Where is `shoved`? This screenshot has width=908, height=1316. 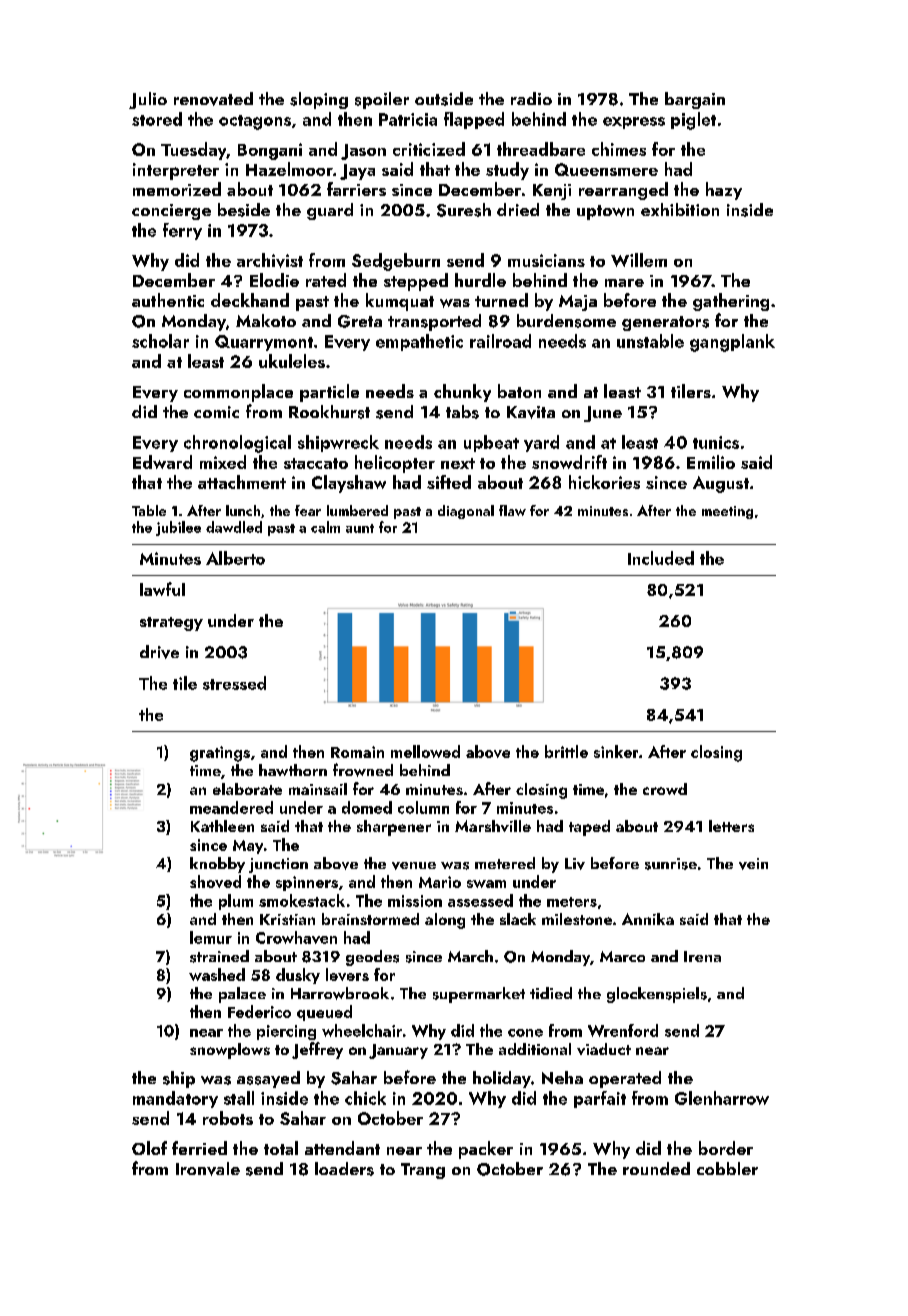
shoved is located at coordinates (215, 881).
